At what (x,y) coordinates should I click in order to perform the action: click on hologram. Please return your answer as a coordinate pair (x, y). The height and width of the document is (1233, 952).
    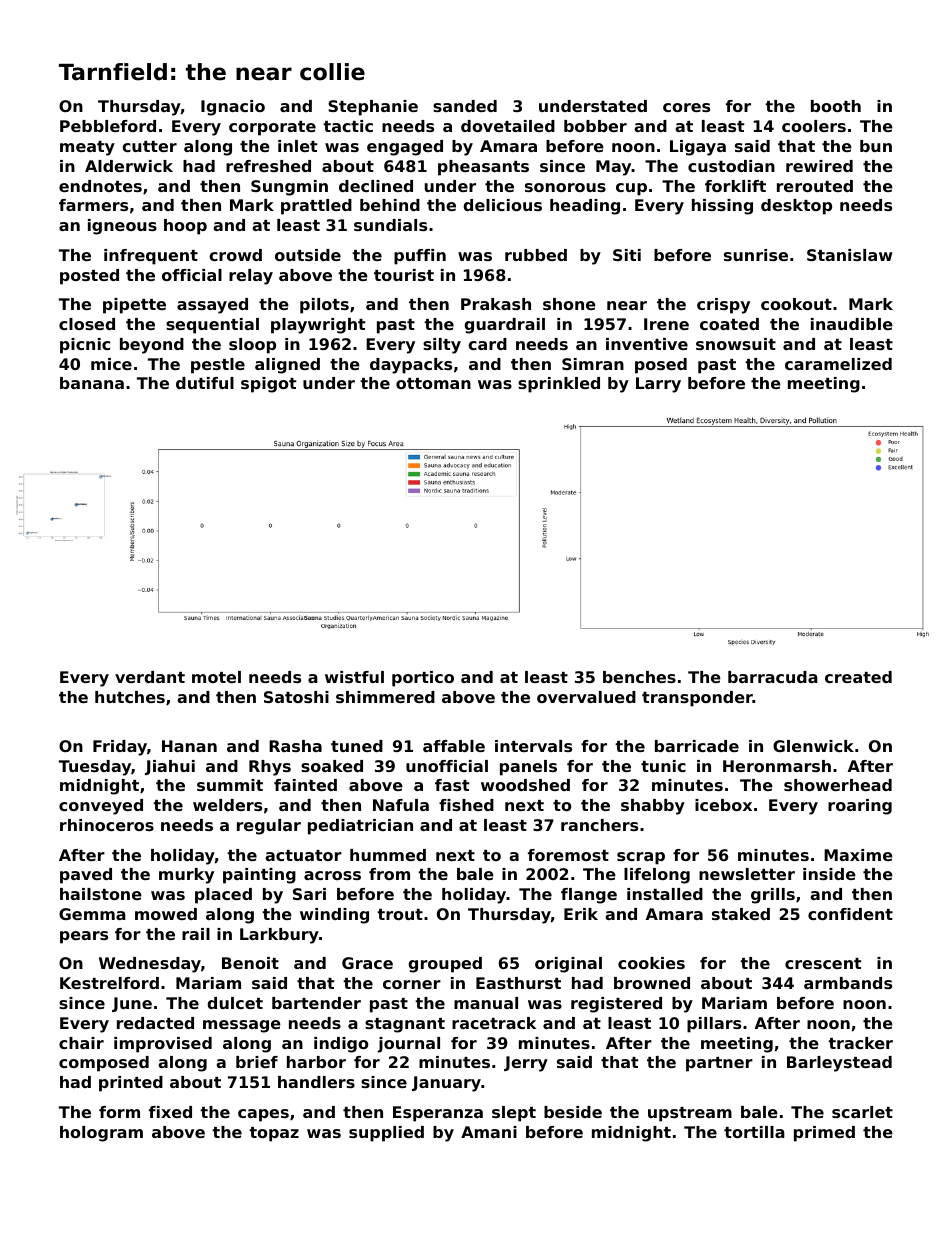
    Looking at the image, I should click on (101, 1134).
